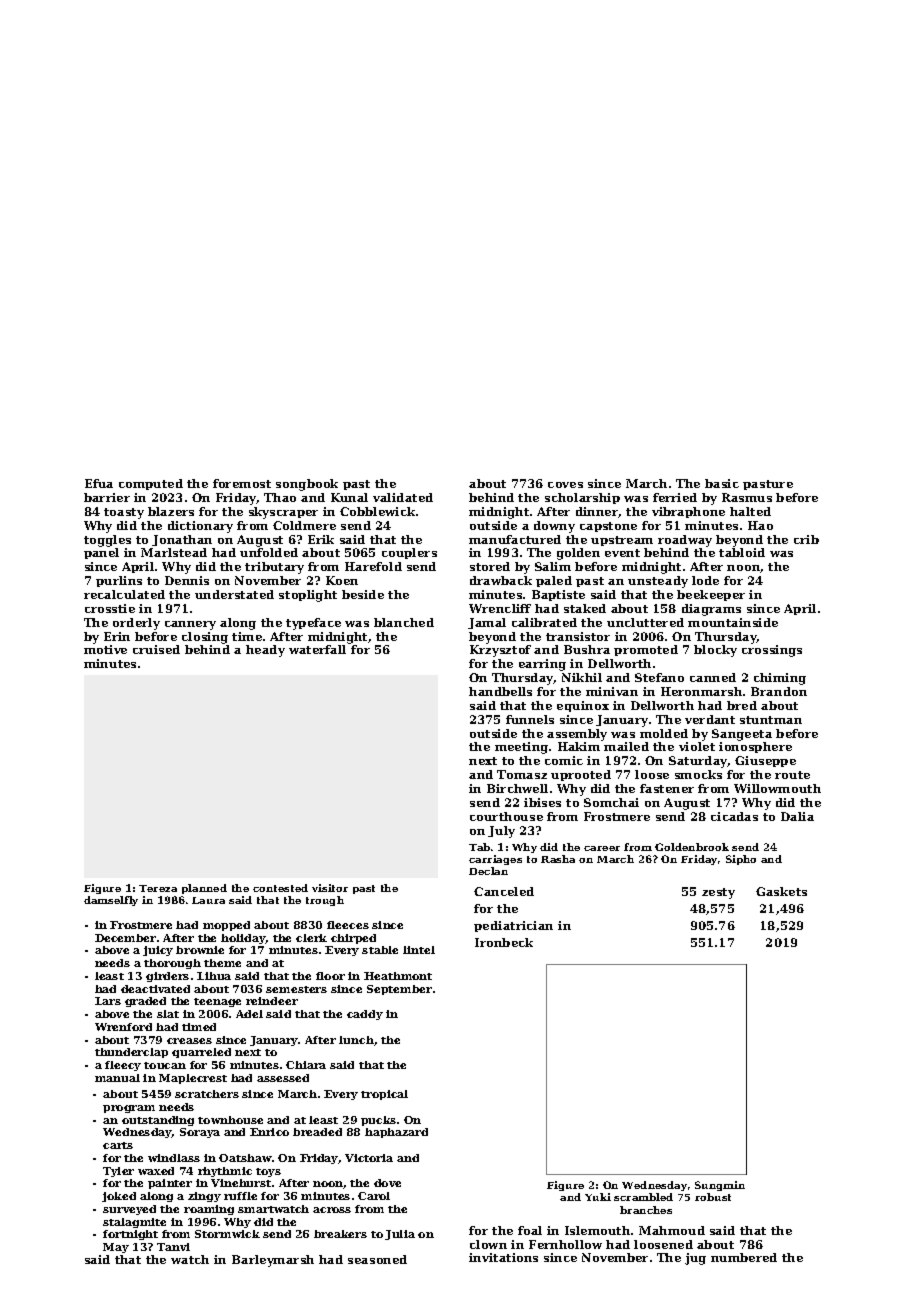 Image resolution: width=908 pixels, height=1316 pixels. Describe the element at coordinates (720, 1186) in the document. I see `Sungmin` at that location.
